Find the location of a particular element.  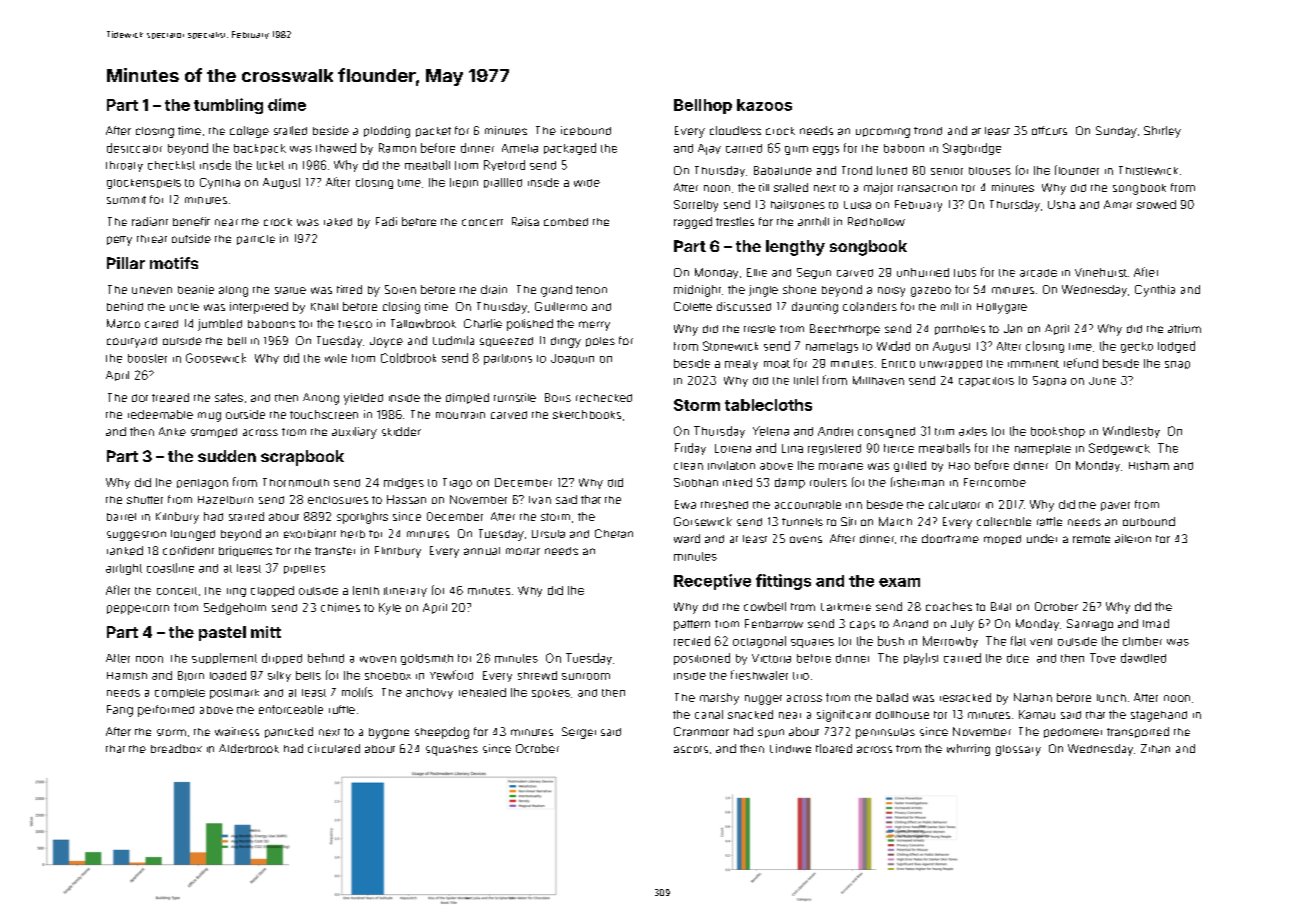

floated is located at coordinates (834, 748).
